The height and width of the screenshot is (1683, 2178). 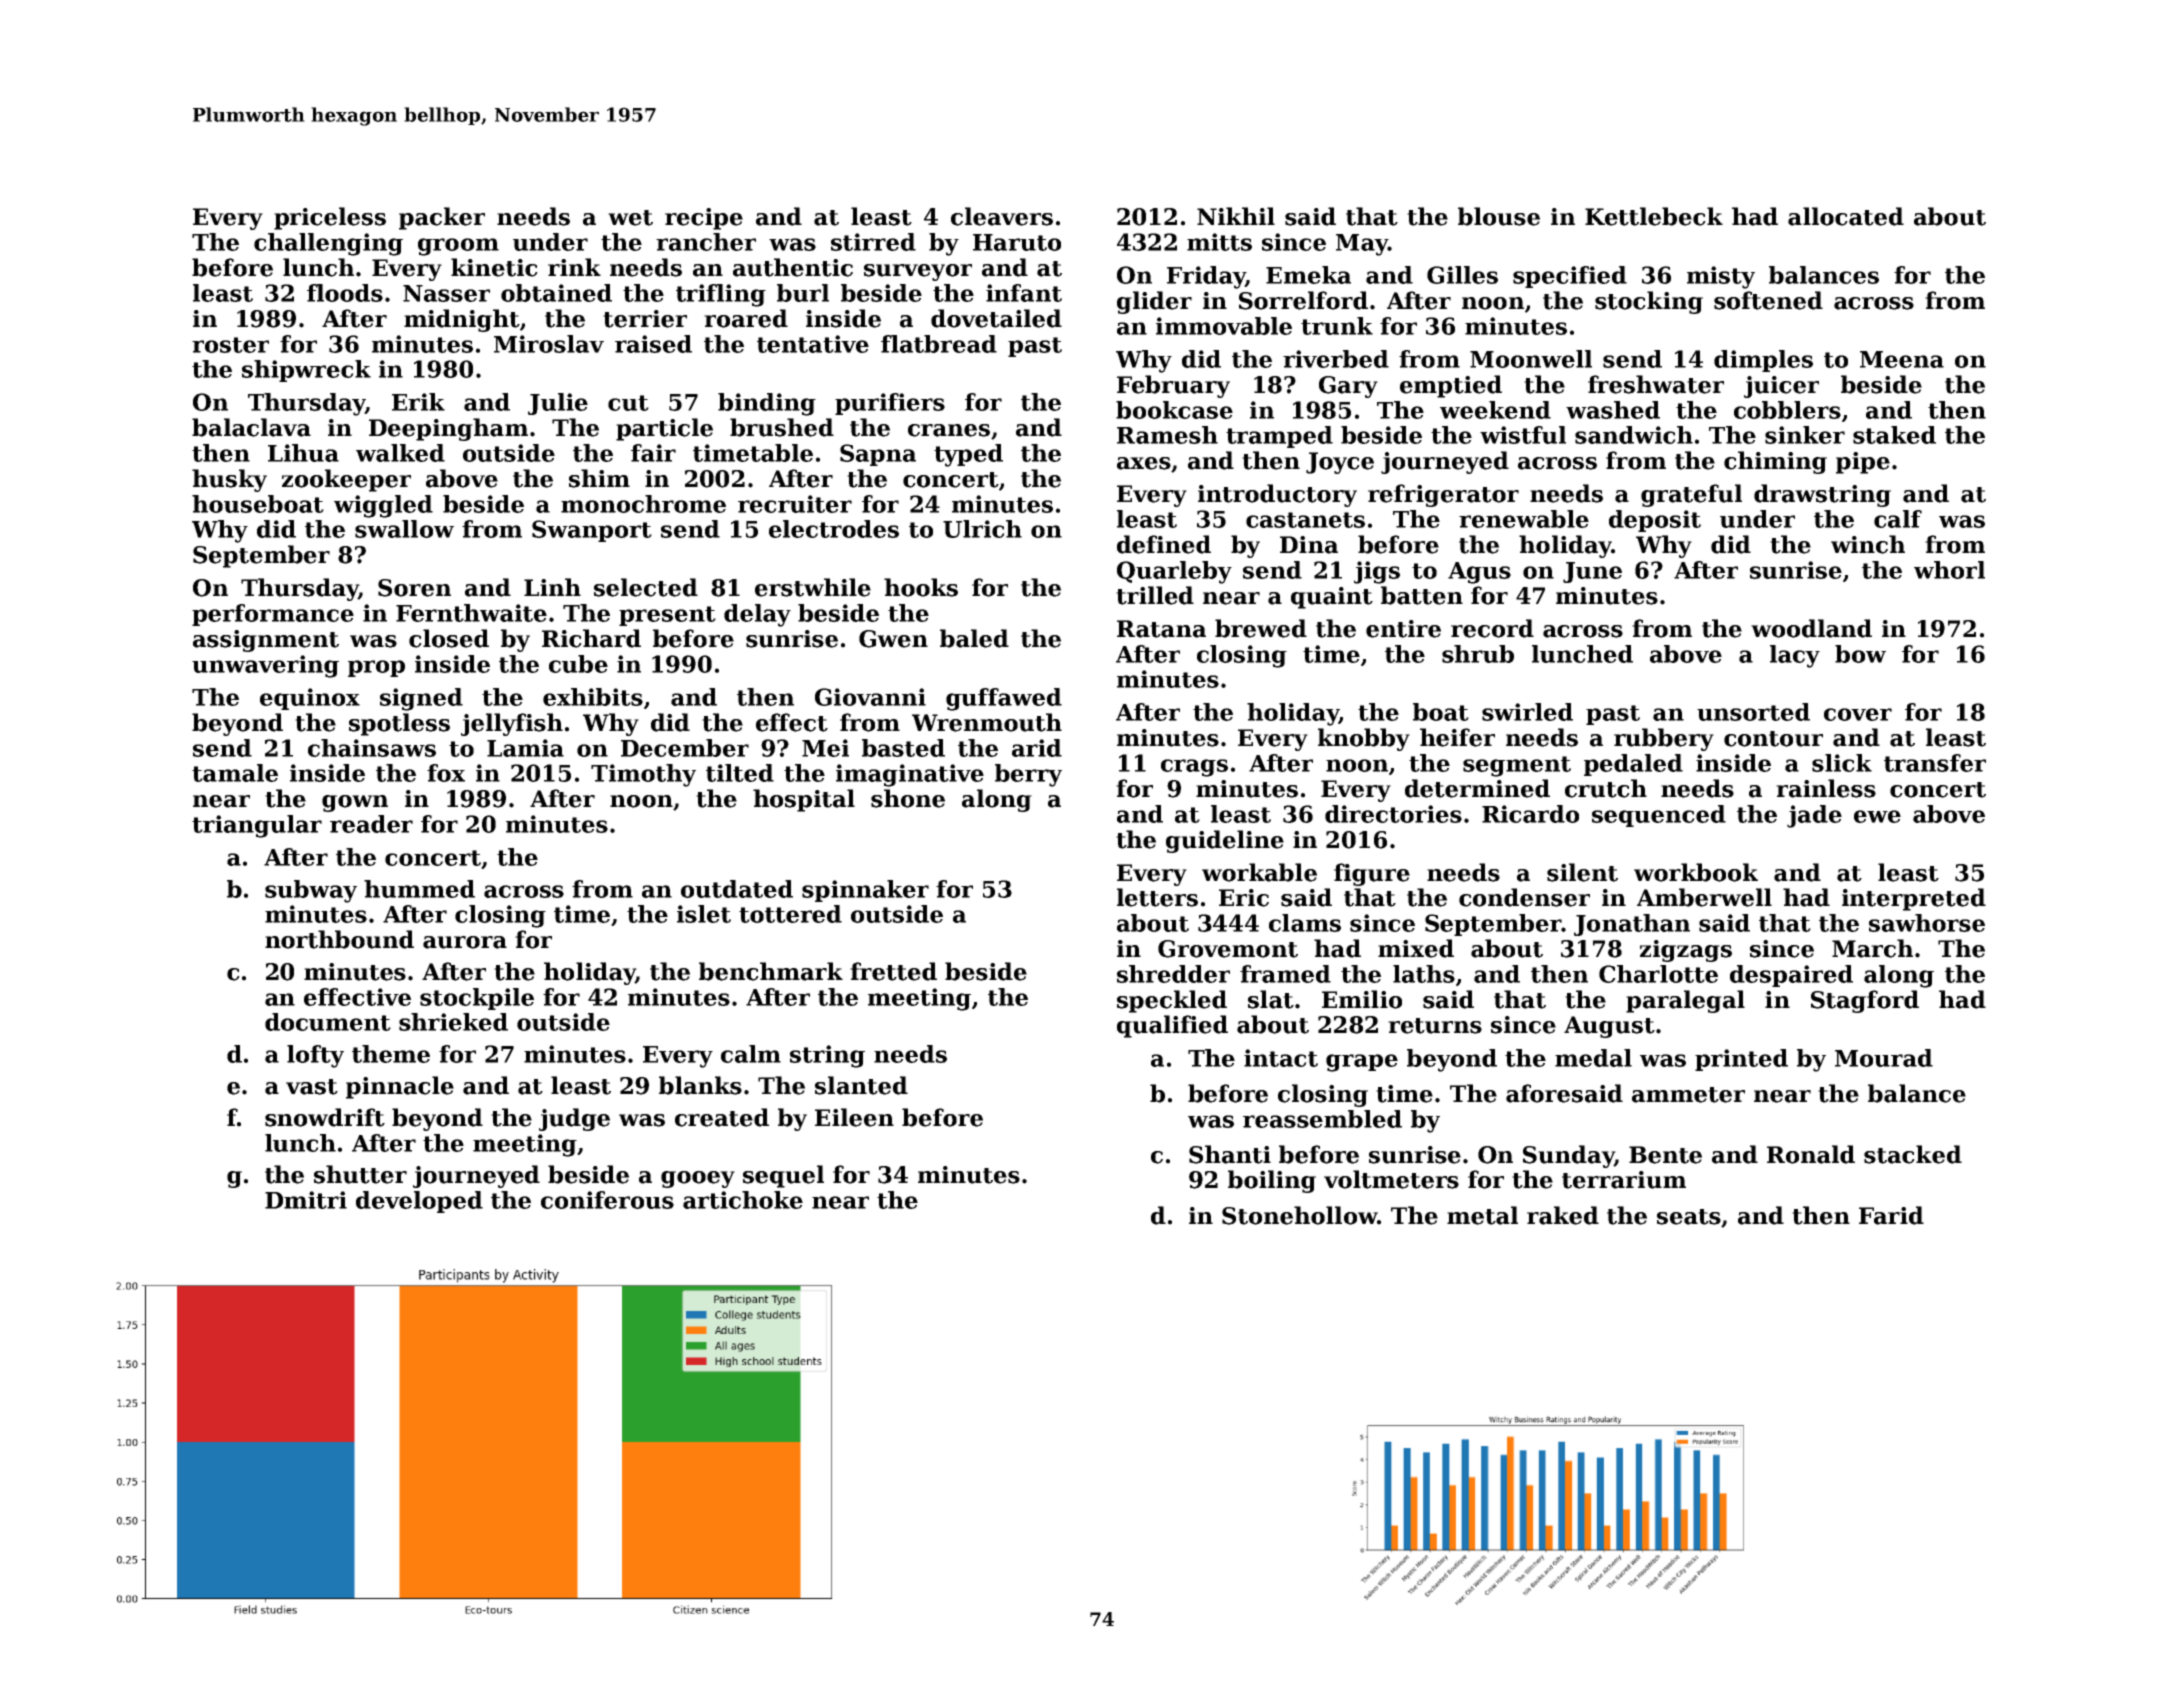 I want to click on qualified, so click(x=1172, y=1026).
